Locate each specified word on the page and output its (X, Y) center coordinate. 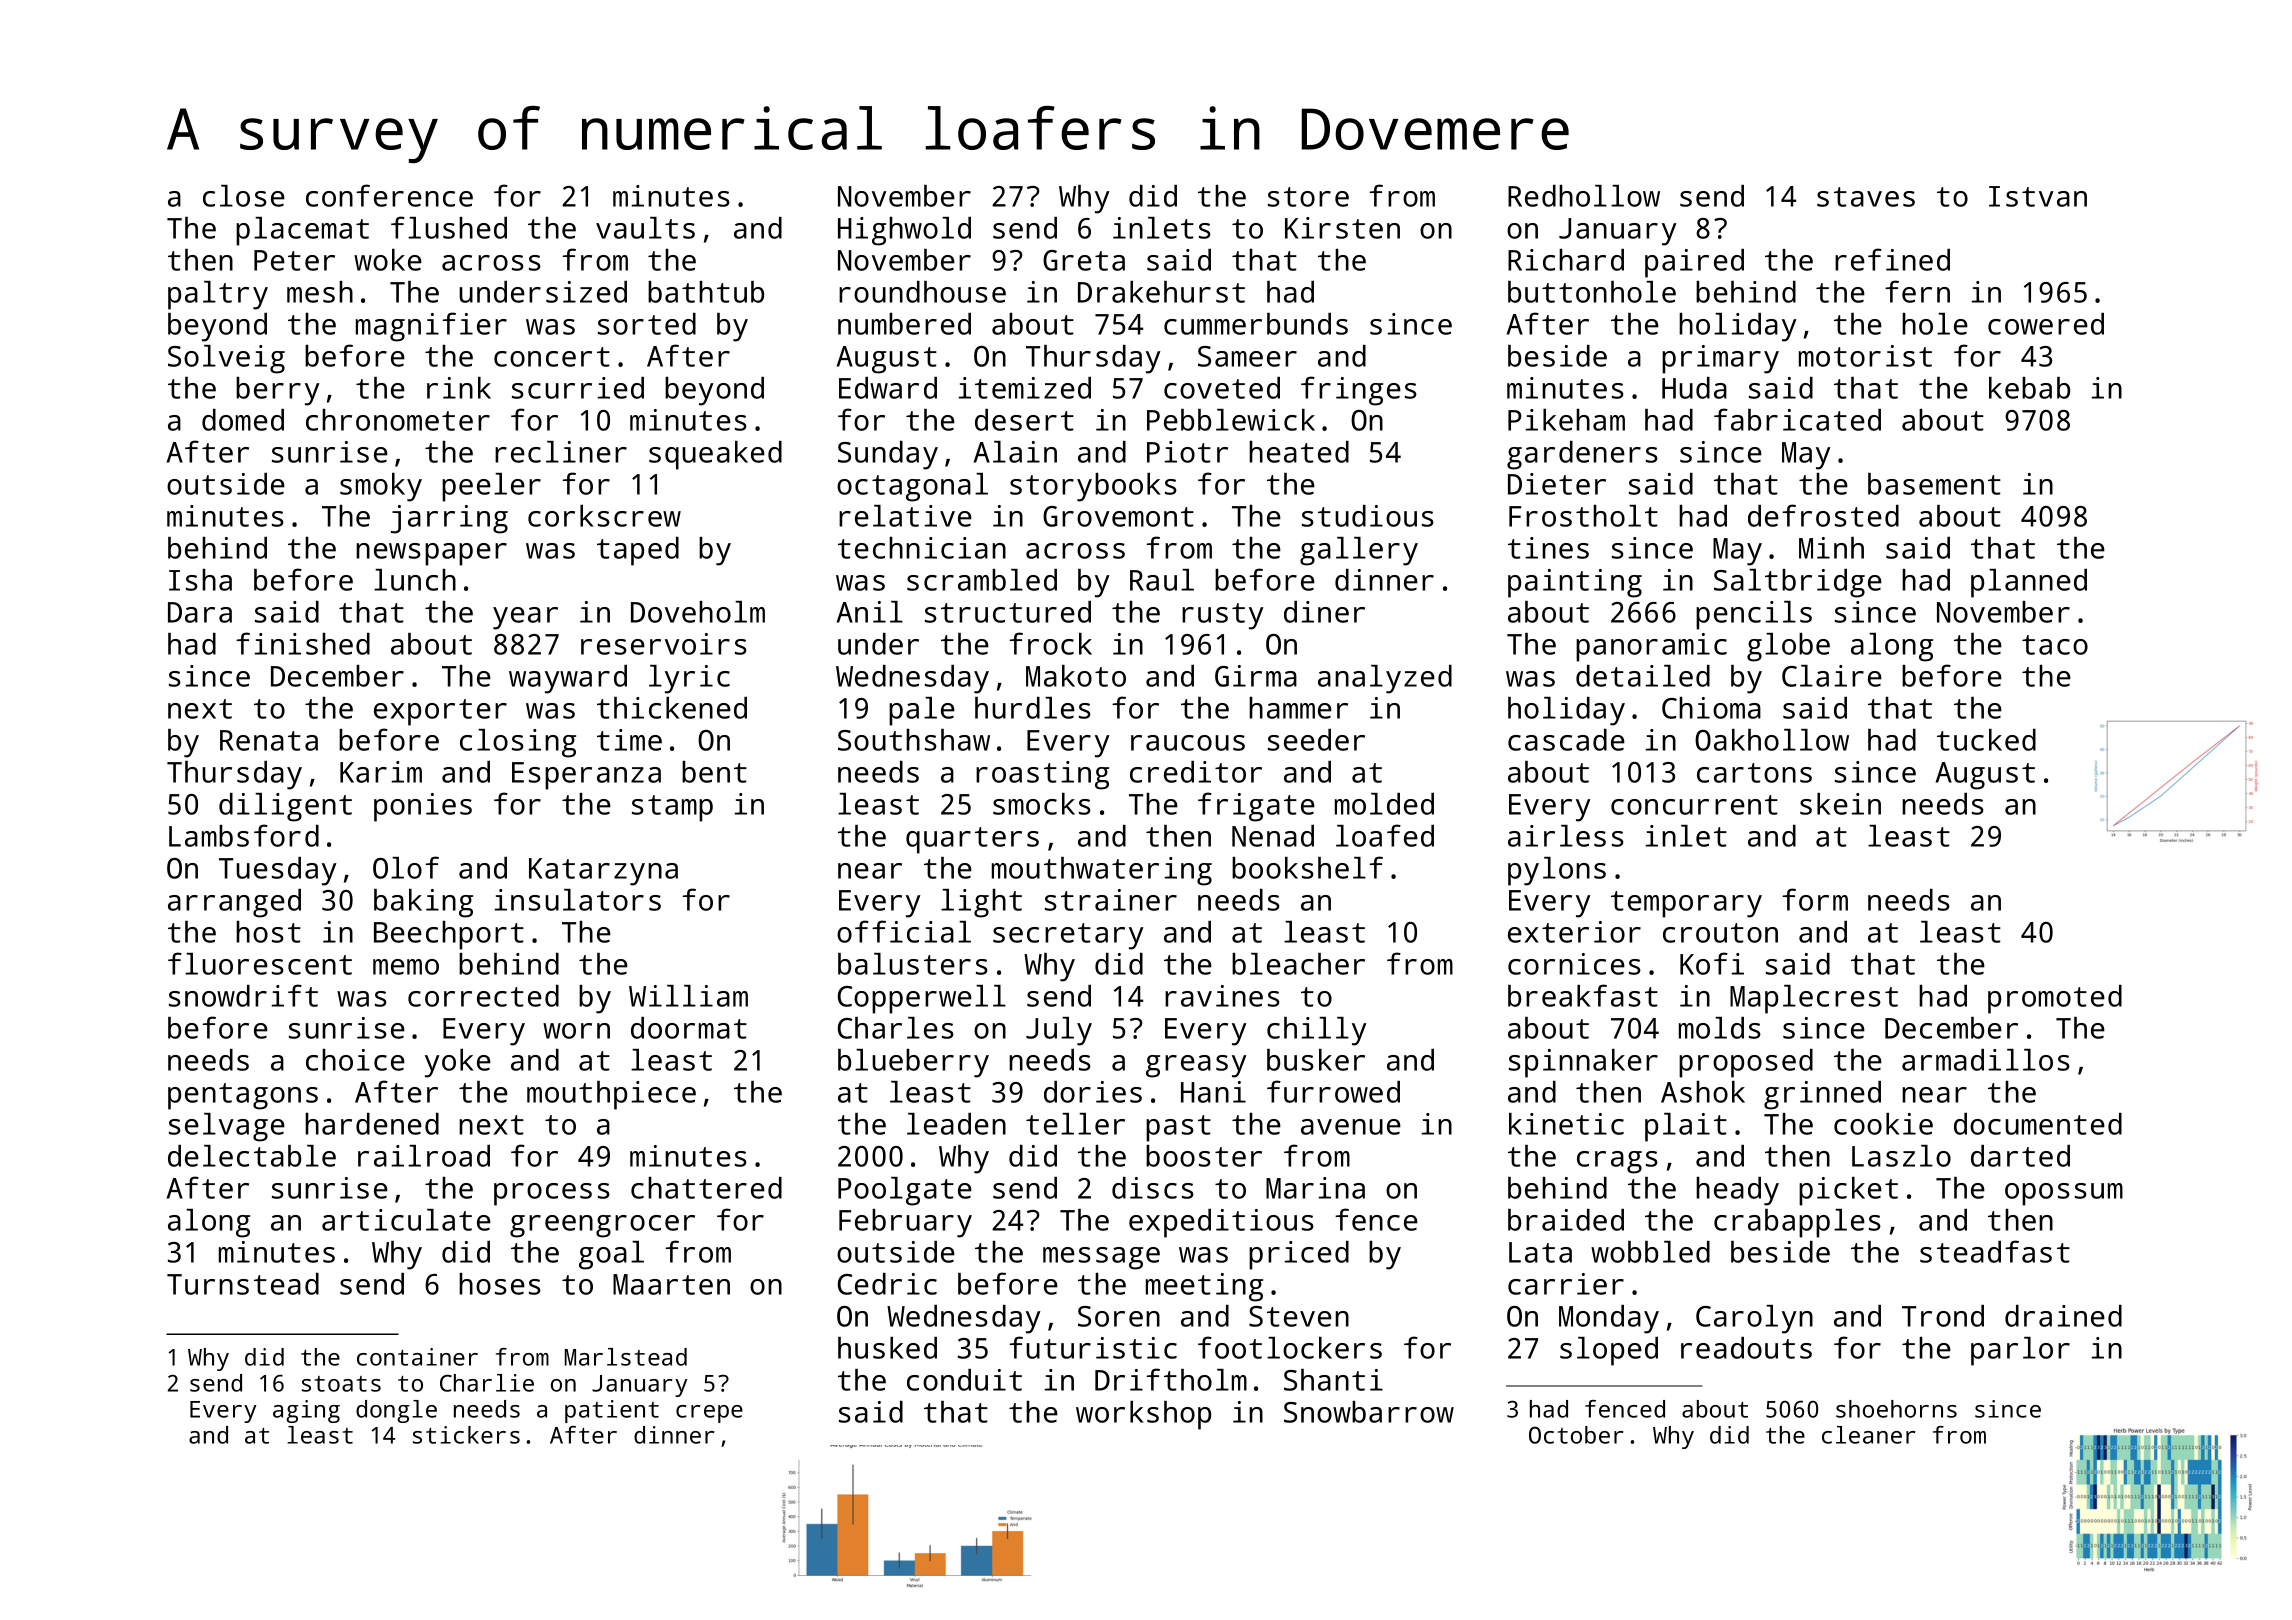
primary (1720, 359)
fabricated (1797, 419)
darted (2020, 1156)
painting (1575, 583)
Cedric (887, 1284)
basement (1934, 484)
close (244, 196)
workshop (1143, 1415)
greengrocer (602, 1226)
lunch (415, 580)
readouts (1746, 1348)
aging (306, 1411)
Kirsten (1342, 228)
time (629, 740)
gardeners (1582, 455)
